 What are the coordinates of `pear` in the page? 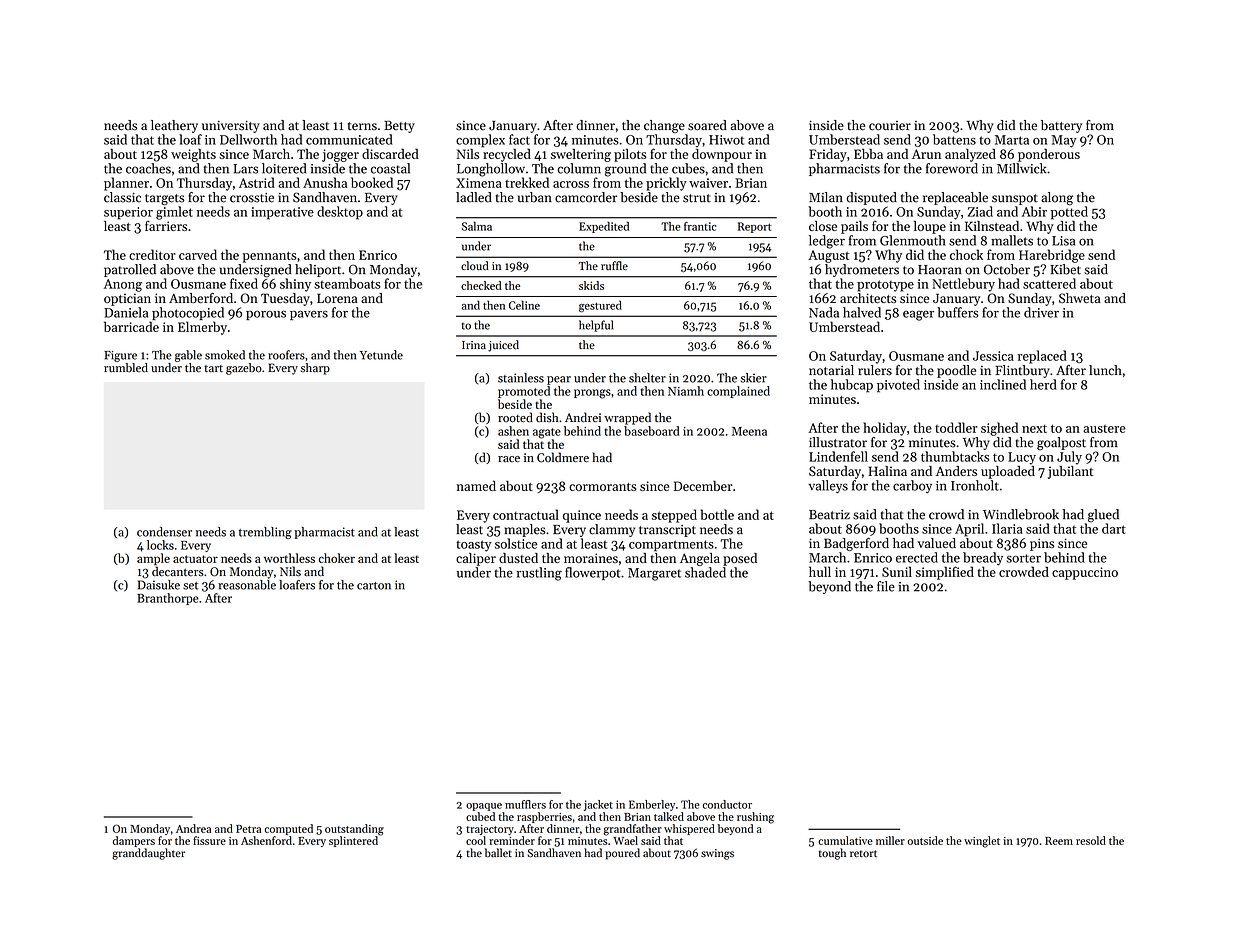 It's located at (559, 380).
